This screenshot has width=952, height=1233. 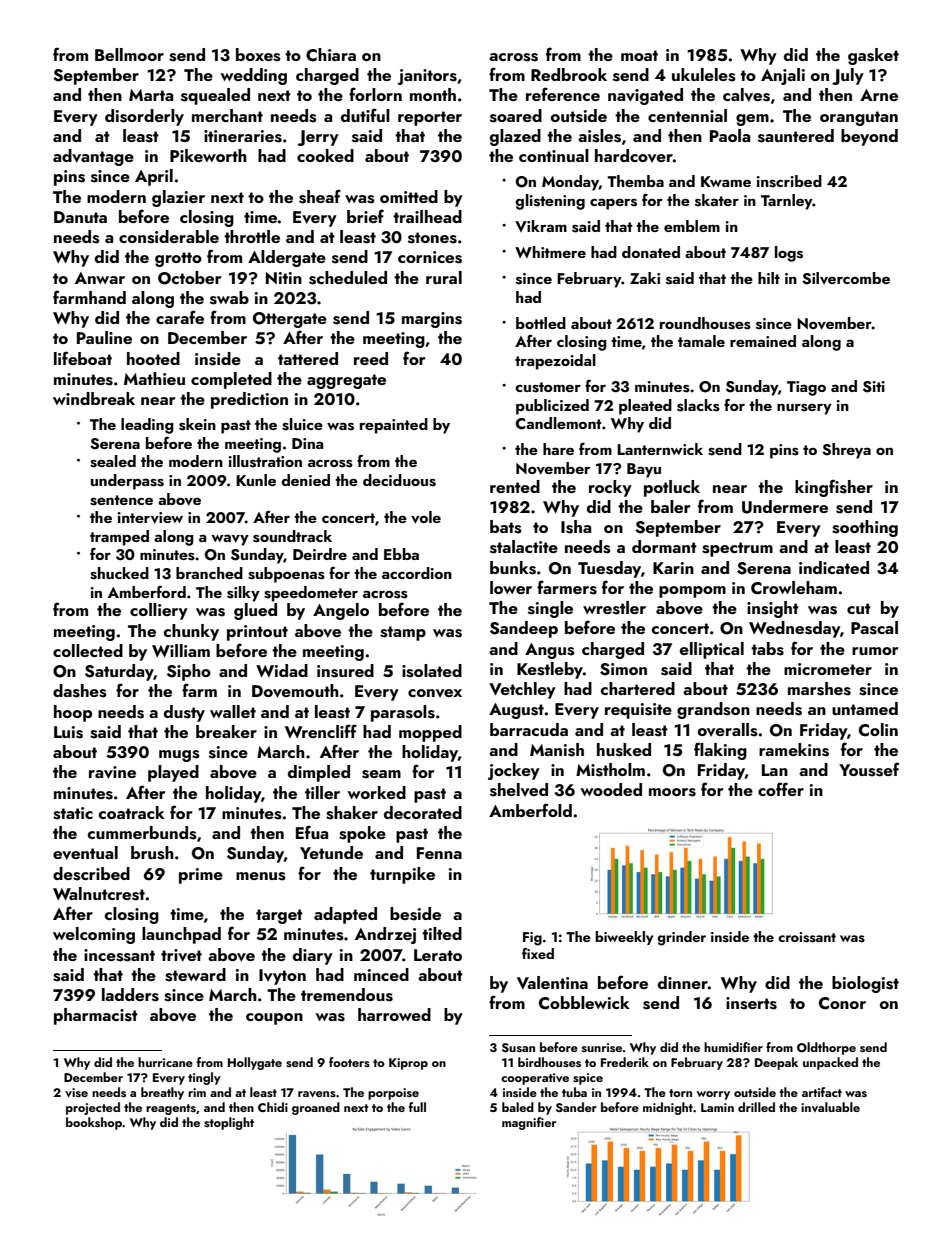 What do you see at coordinates (529, 1123) in the screenshot?
I see `magnifier` at bounding box center [529, 1123].
